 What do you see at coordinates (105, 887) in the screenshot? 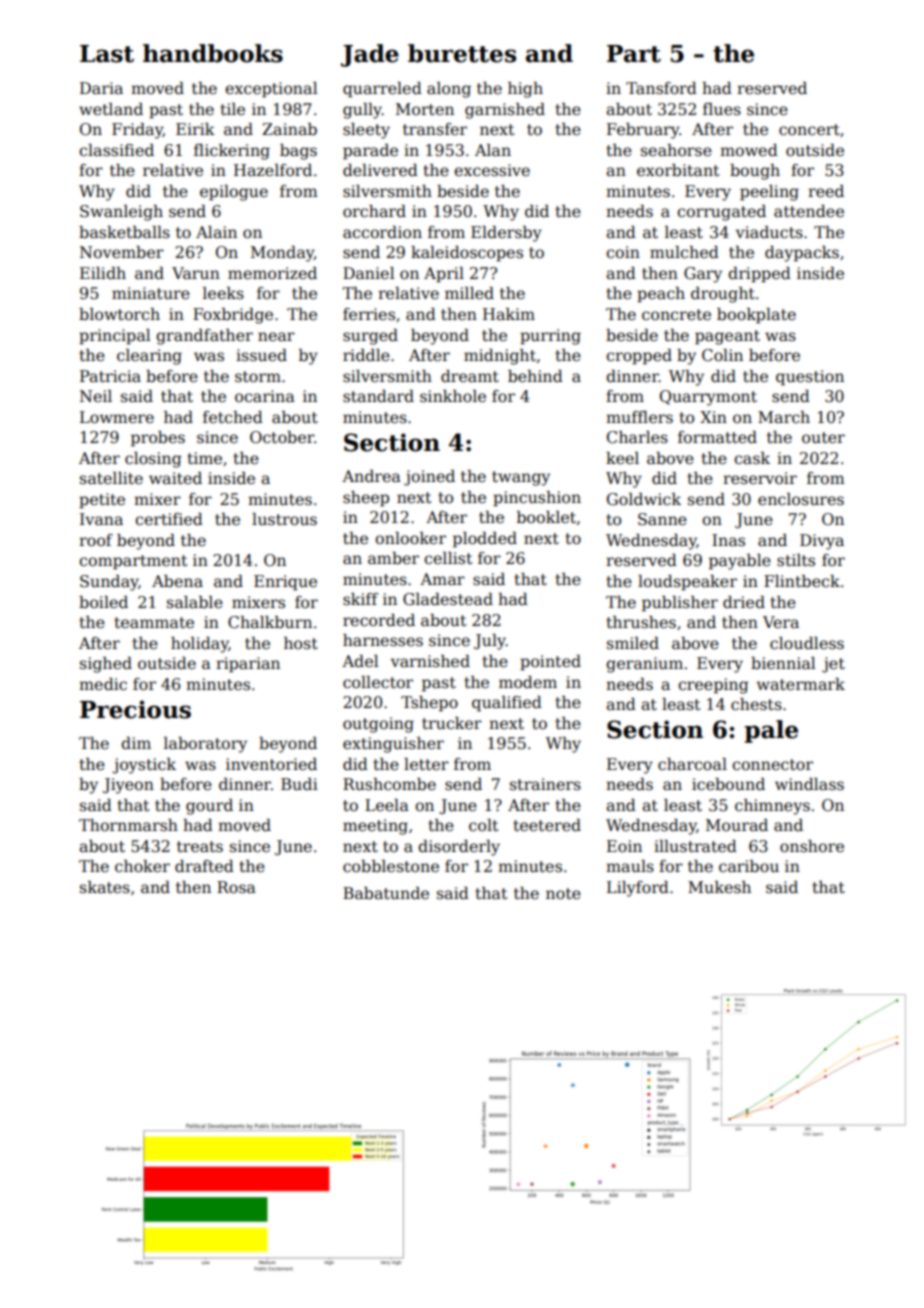
I see `skates` at bounding box center [105, 887].
